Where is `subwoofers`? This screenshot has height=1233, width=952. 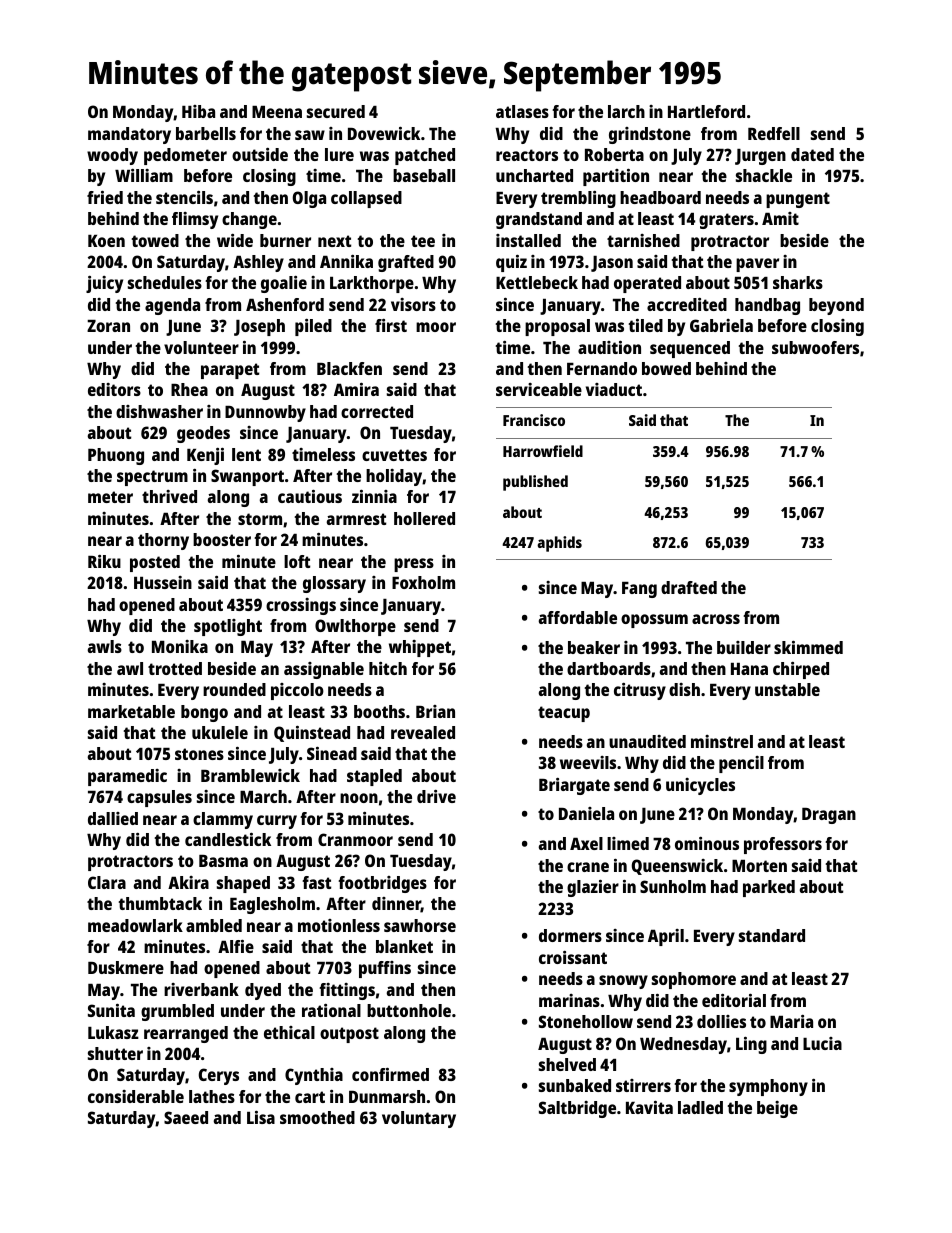
subwoofers is located at coordinates (815, 347).
